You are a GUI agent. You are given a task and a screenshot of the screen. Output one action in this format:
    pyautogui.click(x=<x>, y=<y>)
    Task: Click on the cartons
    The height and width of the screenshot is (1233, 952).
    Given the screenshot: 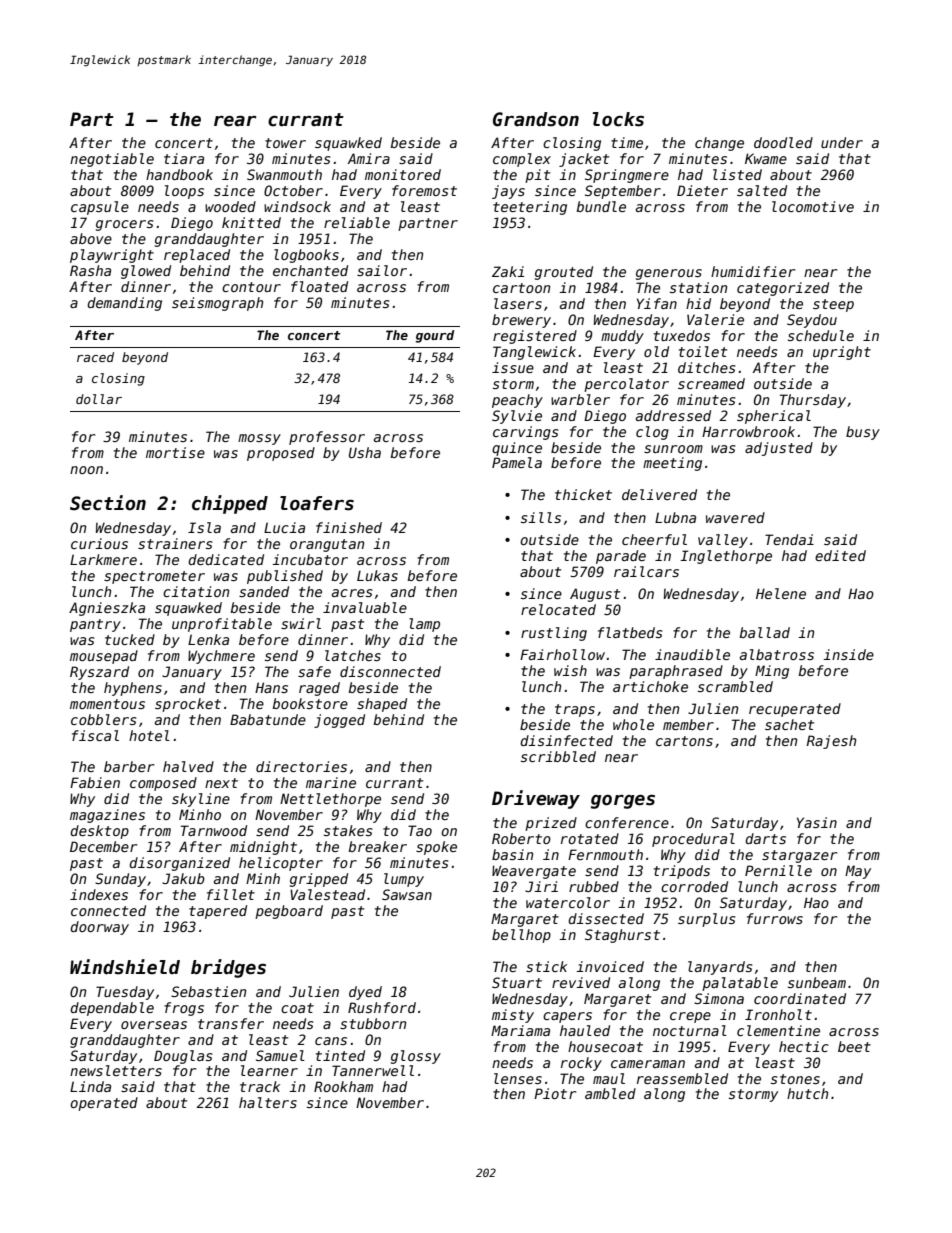 What is the action you would take?
    pyautogui.click(x=684, y=741)
